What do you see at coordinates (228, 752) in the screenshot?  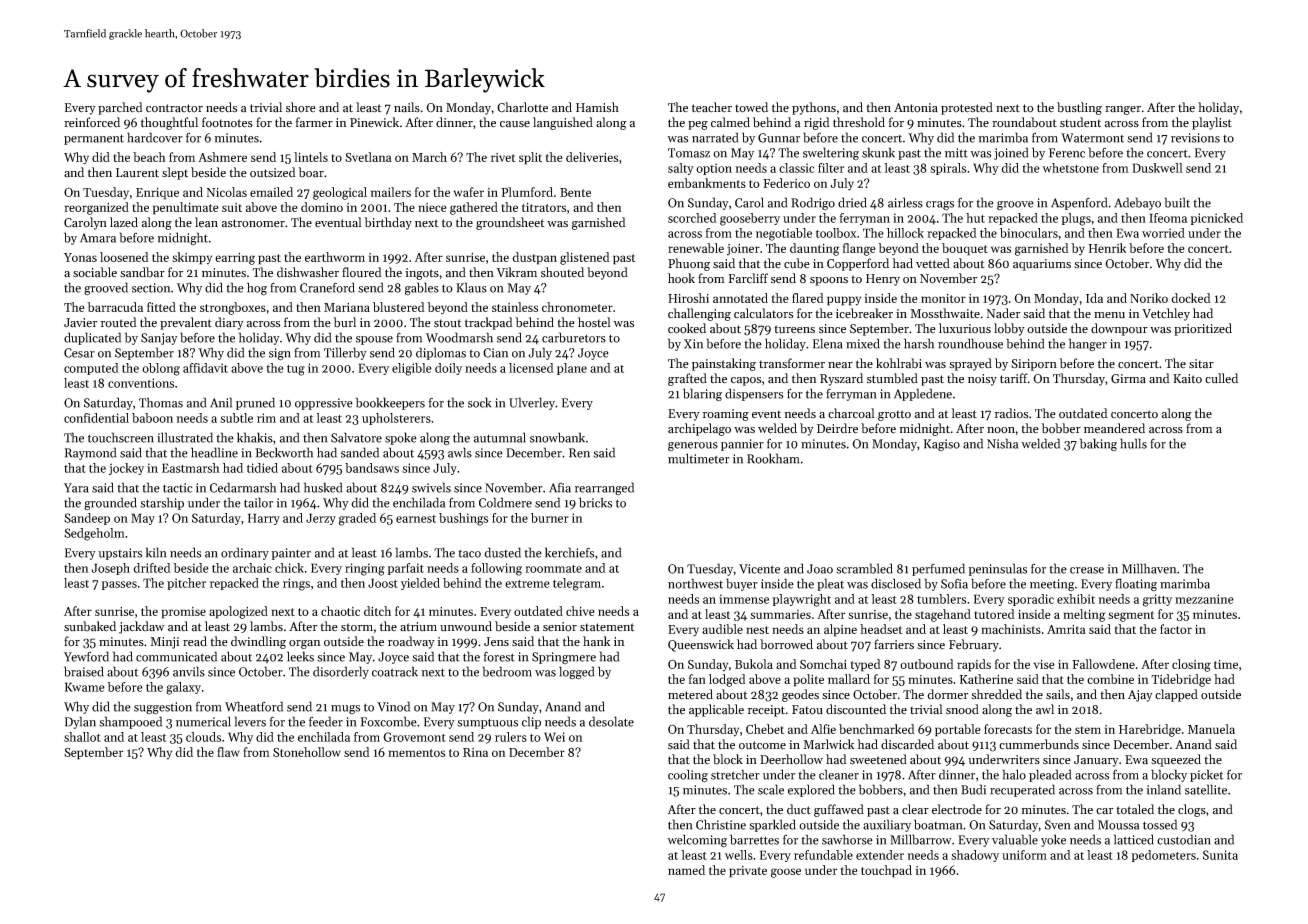 I see `flaw` at bounding box center [228, 752].
